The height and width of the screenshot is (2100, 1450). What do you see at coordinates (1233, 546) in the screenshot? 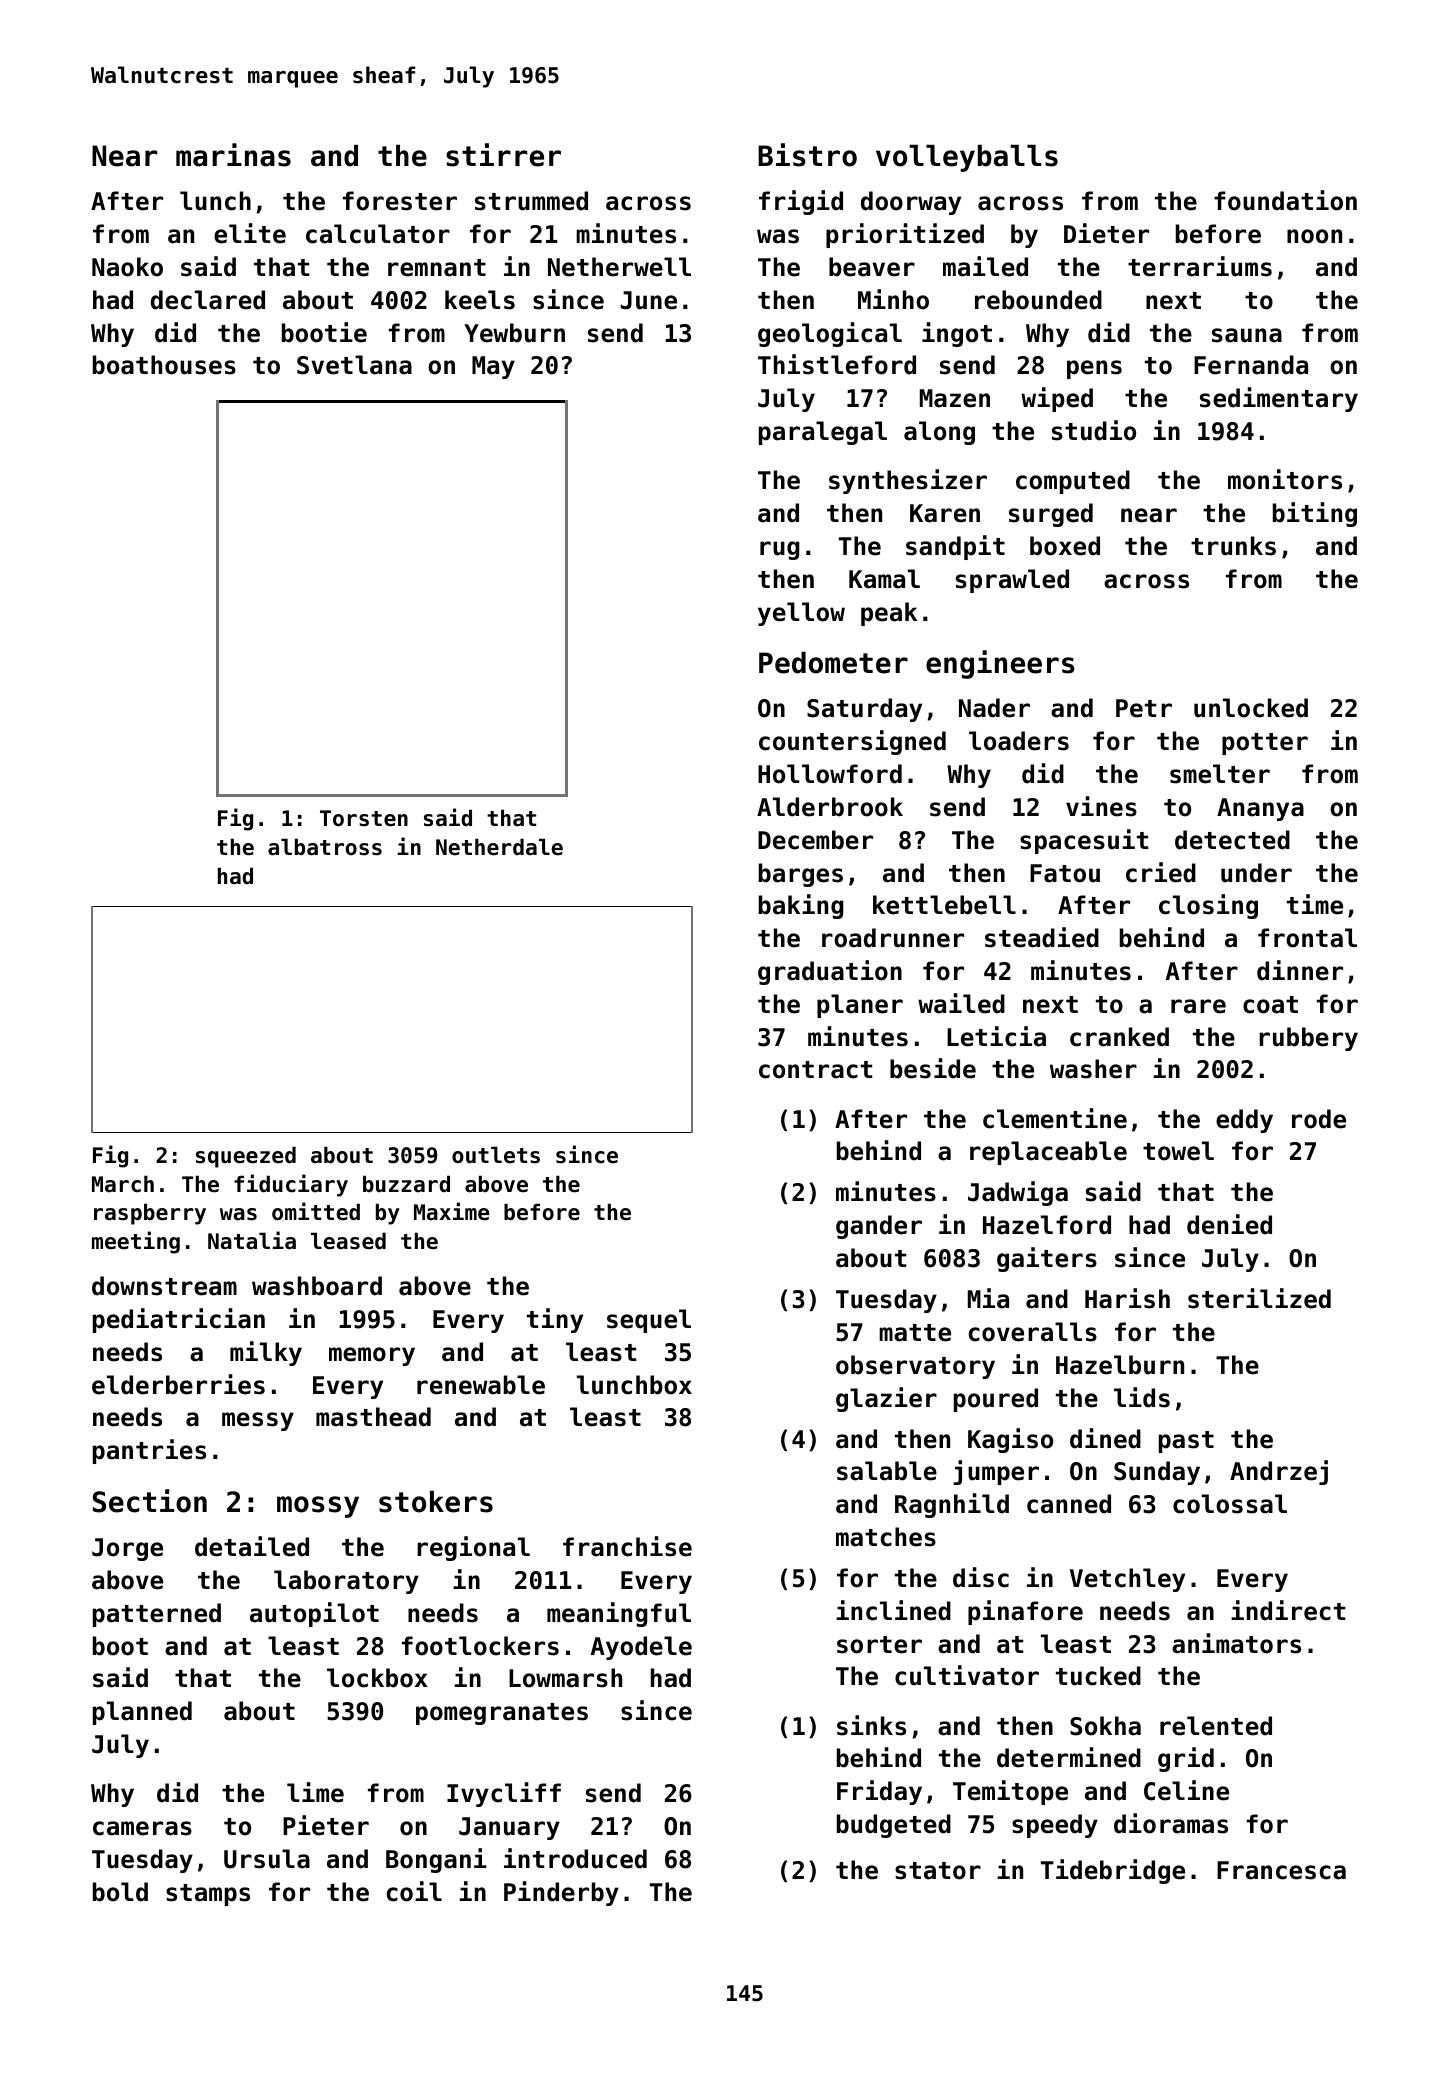
I see `trunks` at bounding box center [1233, 546].
